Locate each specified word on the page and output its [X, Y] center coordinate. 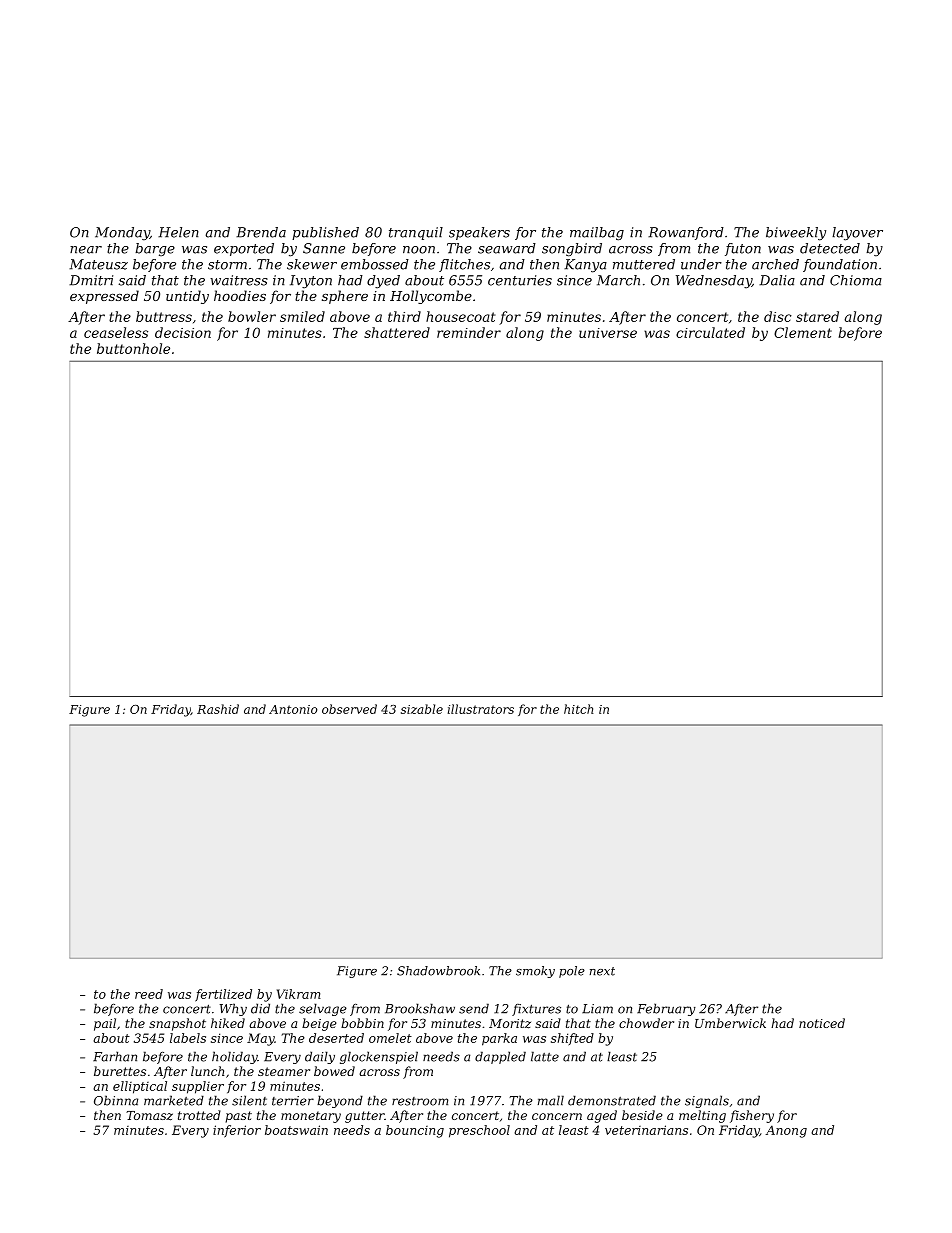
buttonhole [133, 348]
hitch [578, 709]
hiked [228, 1023]
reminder [469, 332]
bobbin [362, 1023]
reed [149, 994]
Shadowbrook [438, 971]
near [86, 250]
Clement [803, 332]
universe [608, 333]
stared [817, 316]
